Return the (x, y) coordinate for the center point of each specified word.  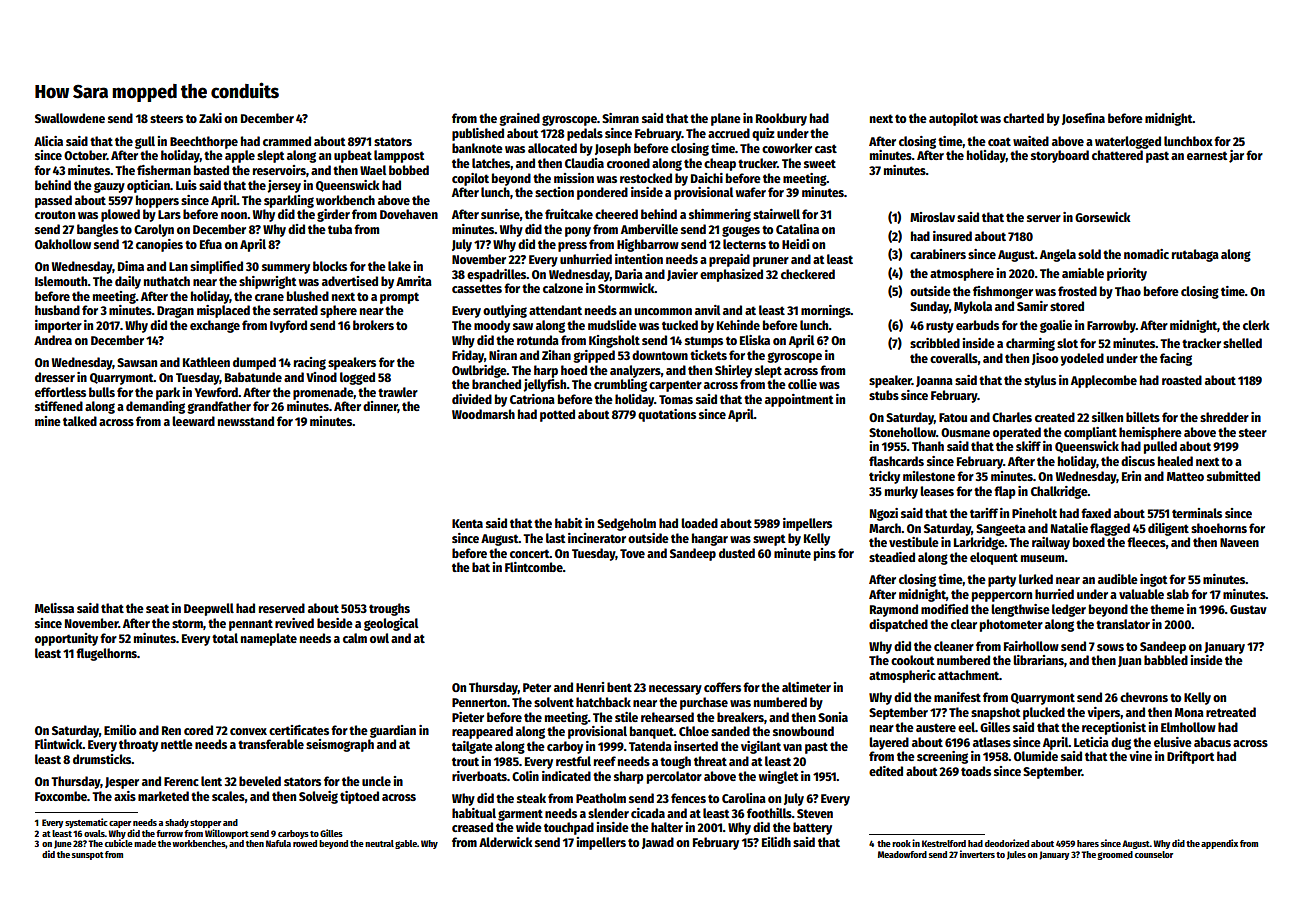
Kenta (467, 523)
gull (145, 142)
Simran (620, 118)
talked (80, 421)
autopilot (953, 119)
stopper (205, 824)
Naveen (1239, 542)
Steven (815, 813)
